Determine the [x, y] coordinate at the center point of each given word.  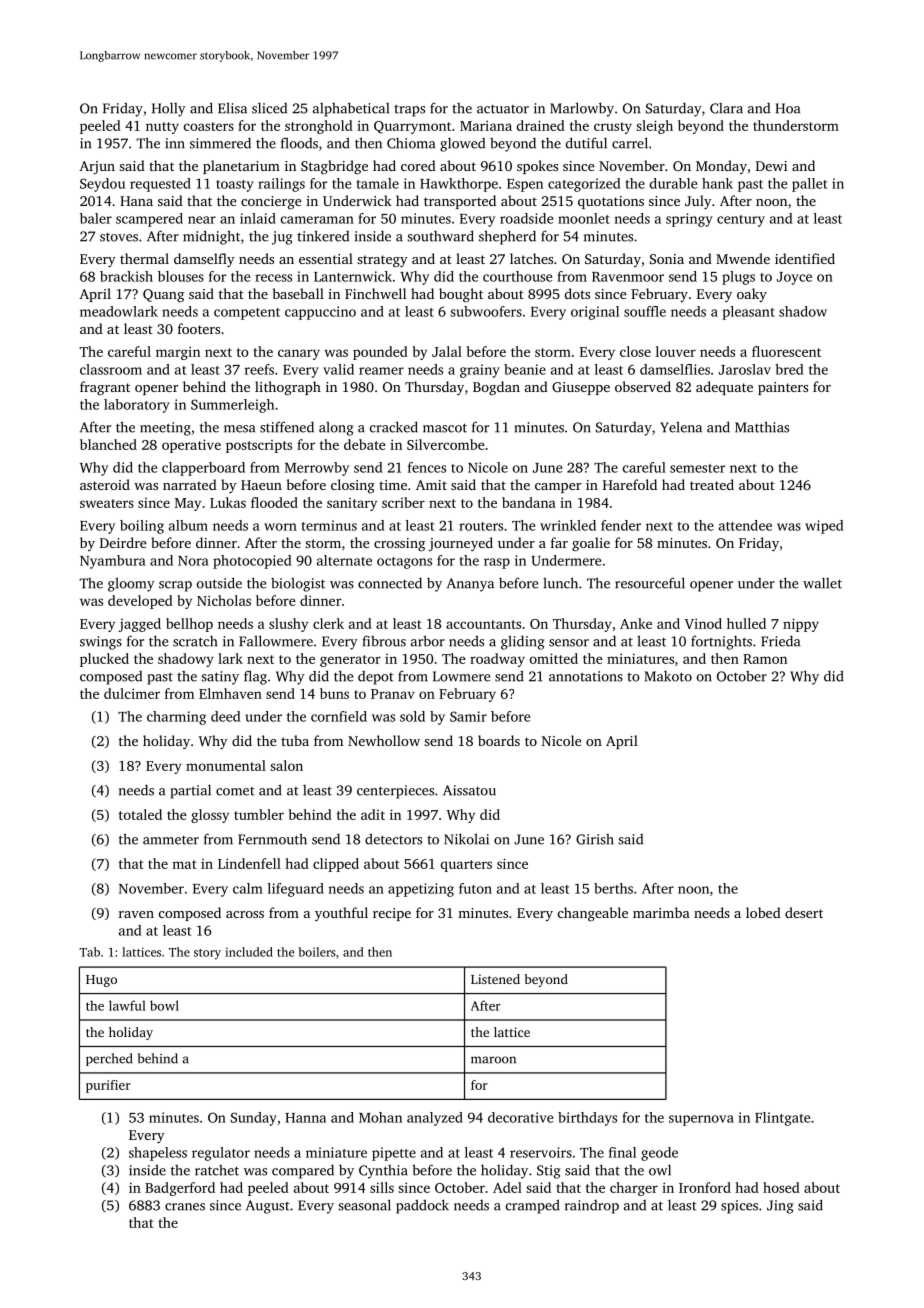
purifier [108, 1086]
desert [804, 912]
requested [160, 185]
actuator [503, 109]
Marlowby [582, 109]
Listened [495, 979]
